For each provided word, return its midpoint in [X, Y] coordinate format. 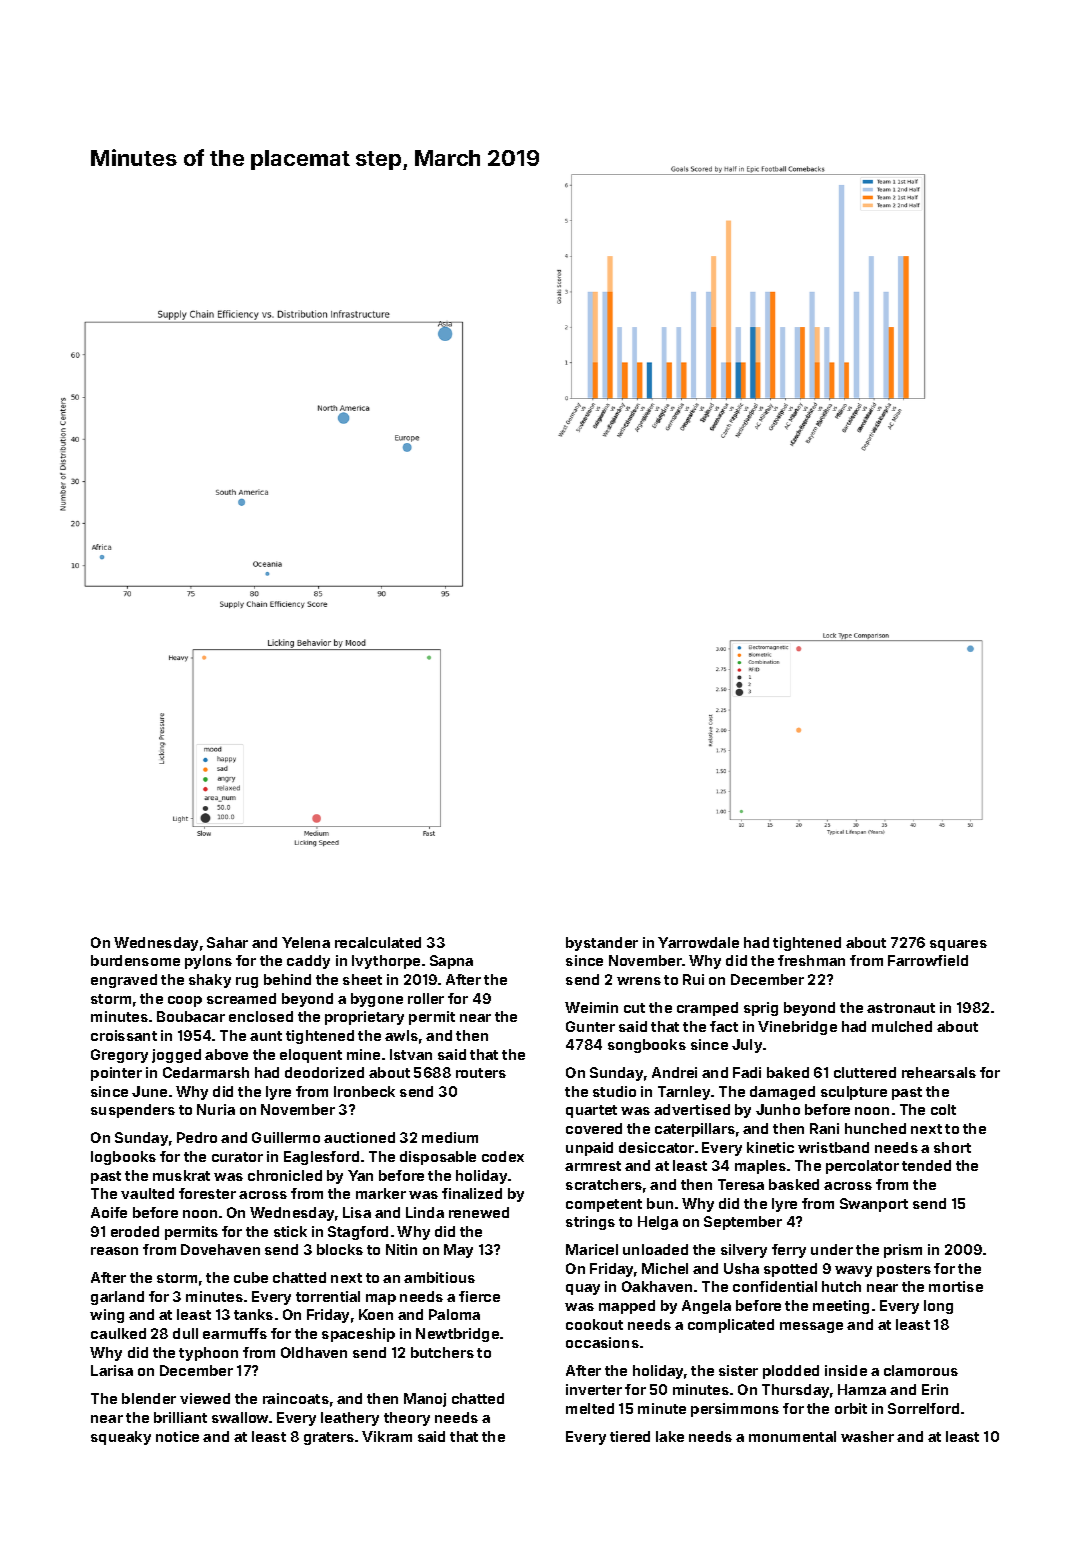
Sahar [227, 942]
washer [867, 1436]
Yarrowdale [698, 942]
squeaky [121, 1438]
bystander [602, 944]
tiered [630, 1436]
